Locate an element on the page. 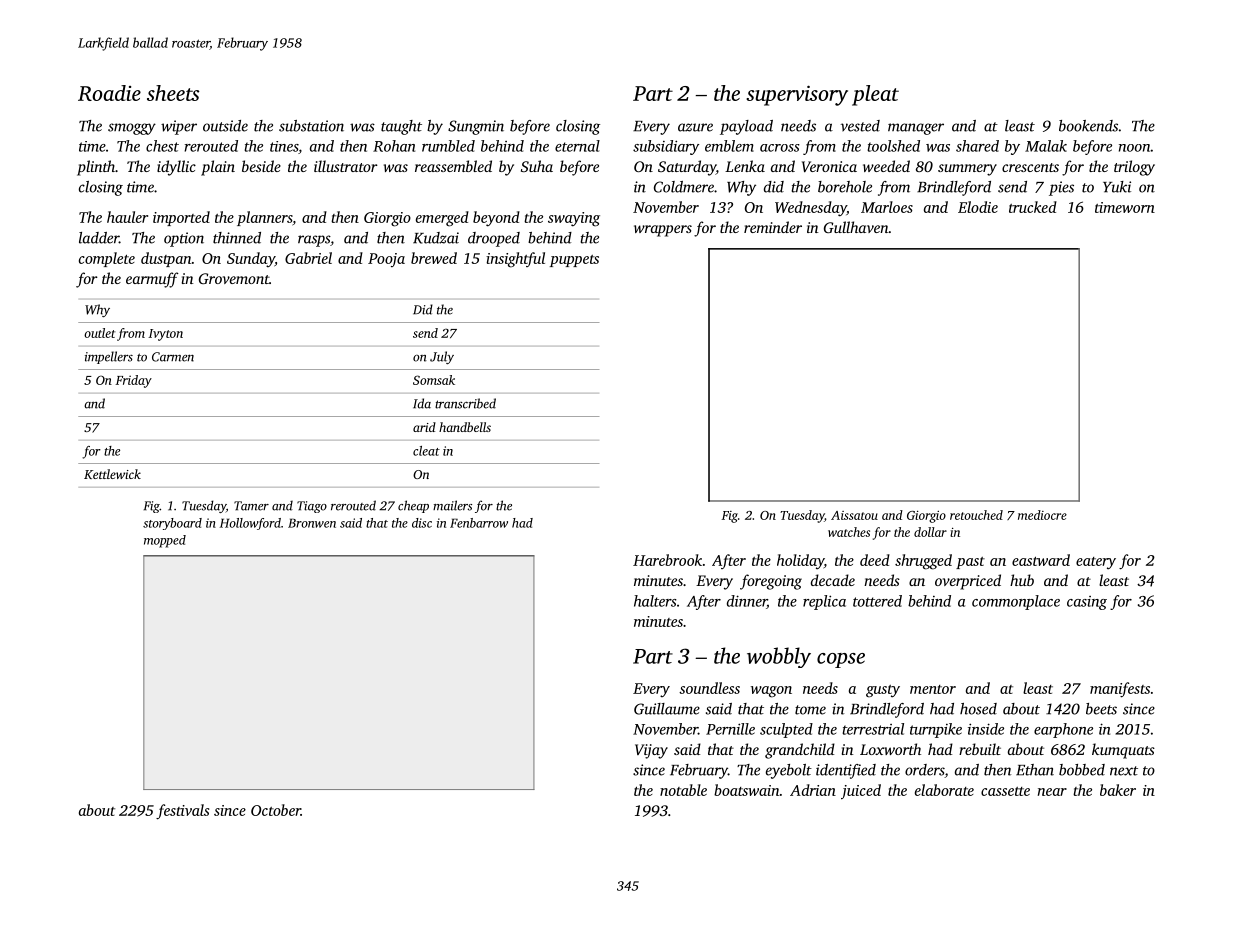 The height and width of the document is (952, 1233). festivals is located at coordinates (182, 812).
